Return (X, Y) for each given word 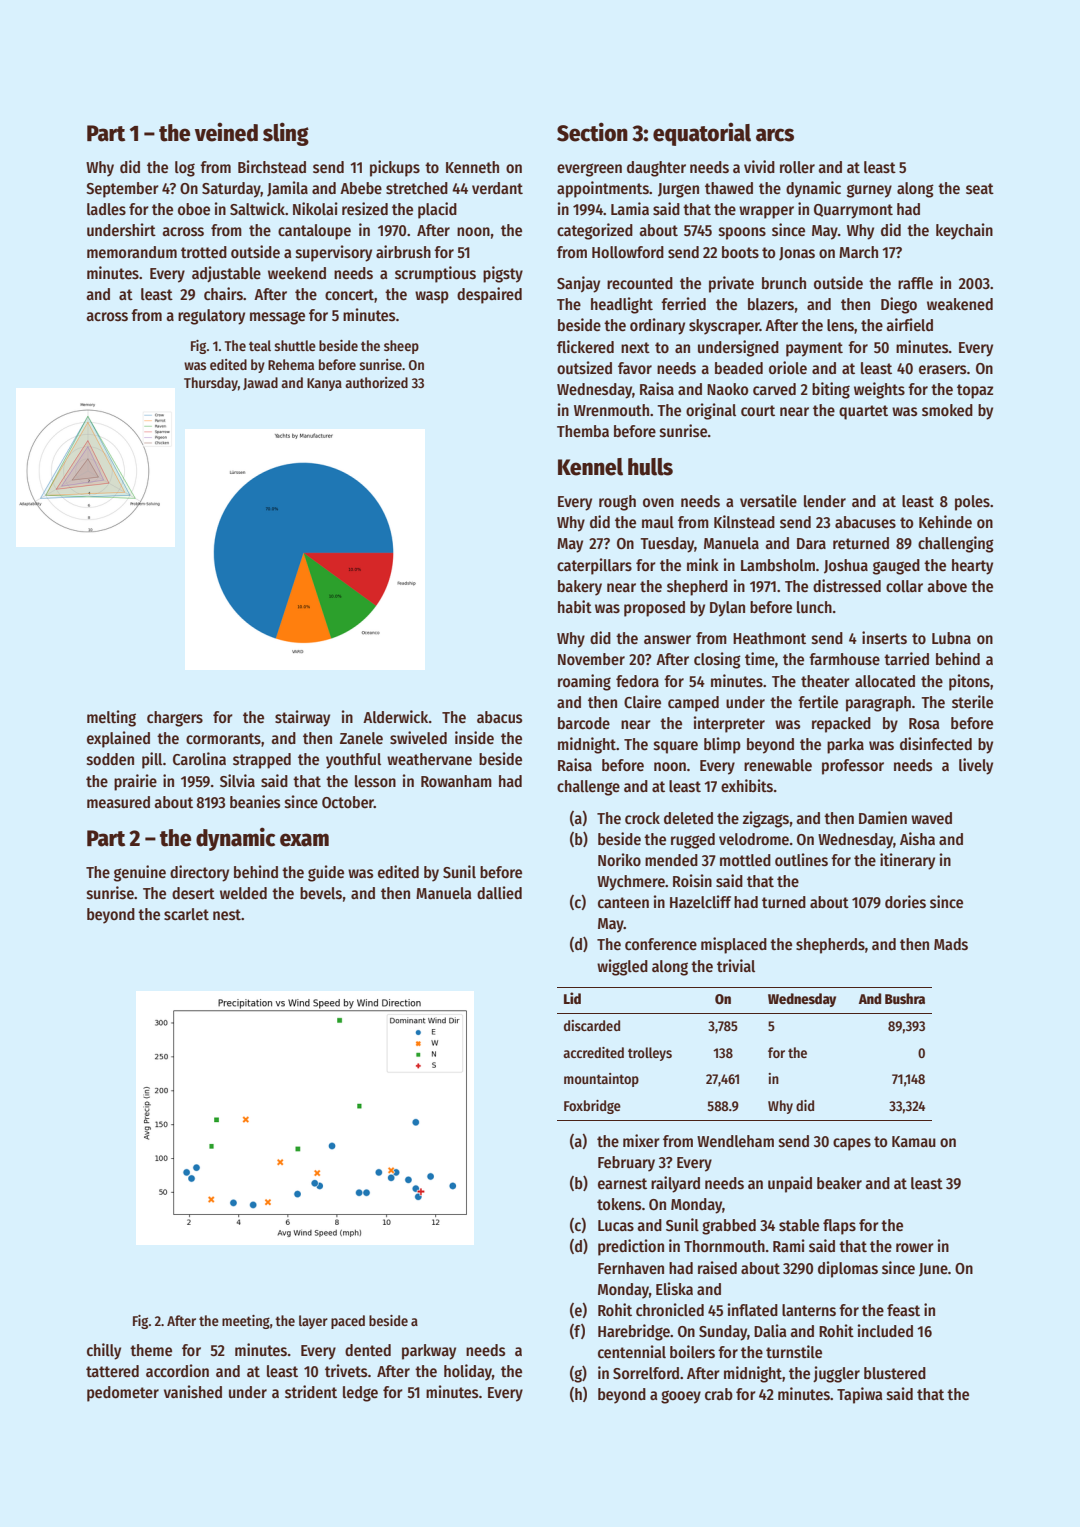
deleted (688, 818)
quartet (863, 412)
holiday (468, 1372)
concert (349, 294)
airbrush (403, 252)
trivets (346, 1371)
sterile (972, 701)
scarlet (186, 914)
